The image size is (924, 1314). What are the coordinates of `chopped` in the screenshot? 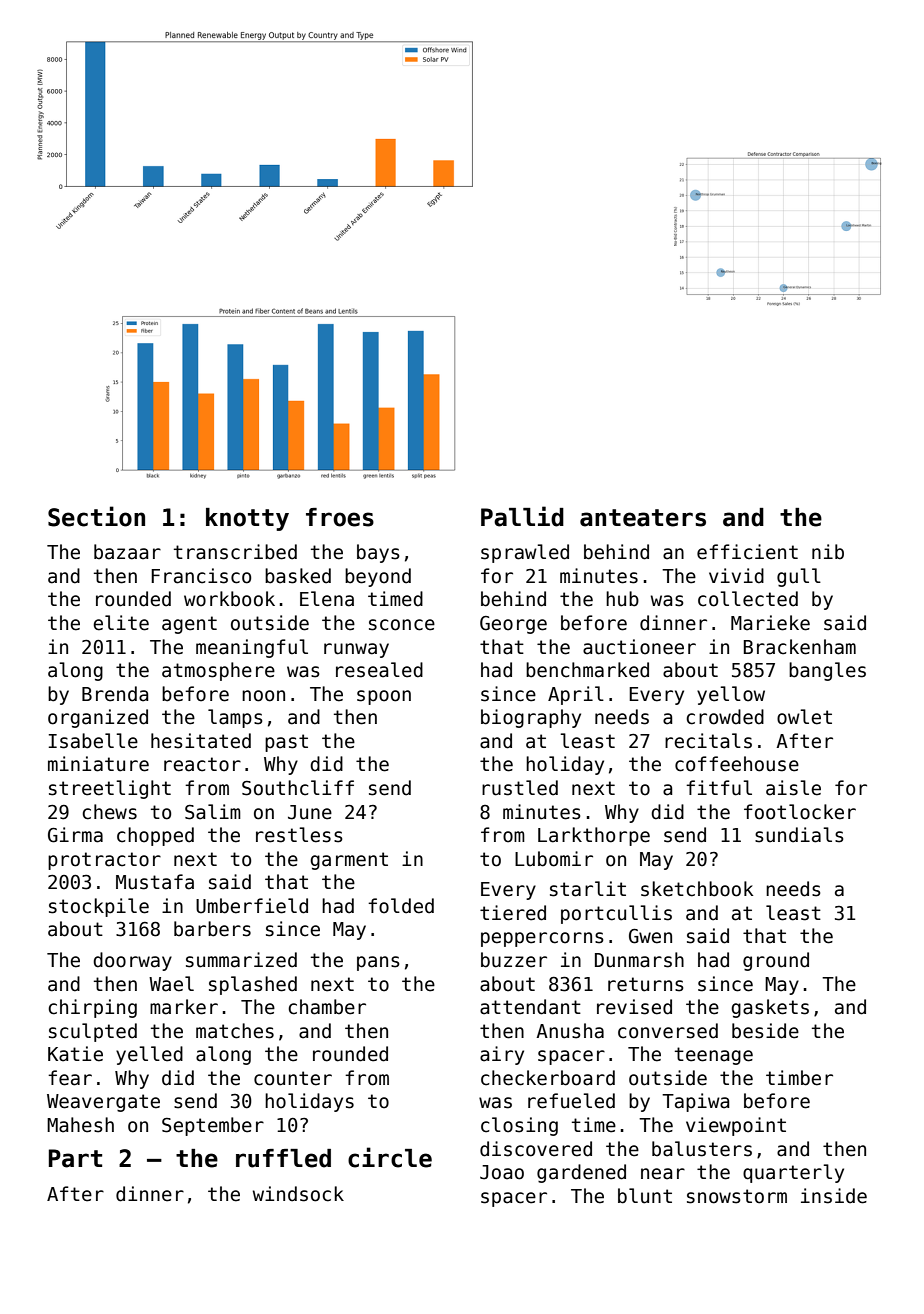 It's located at (155, 836).
